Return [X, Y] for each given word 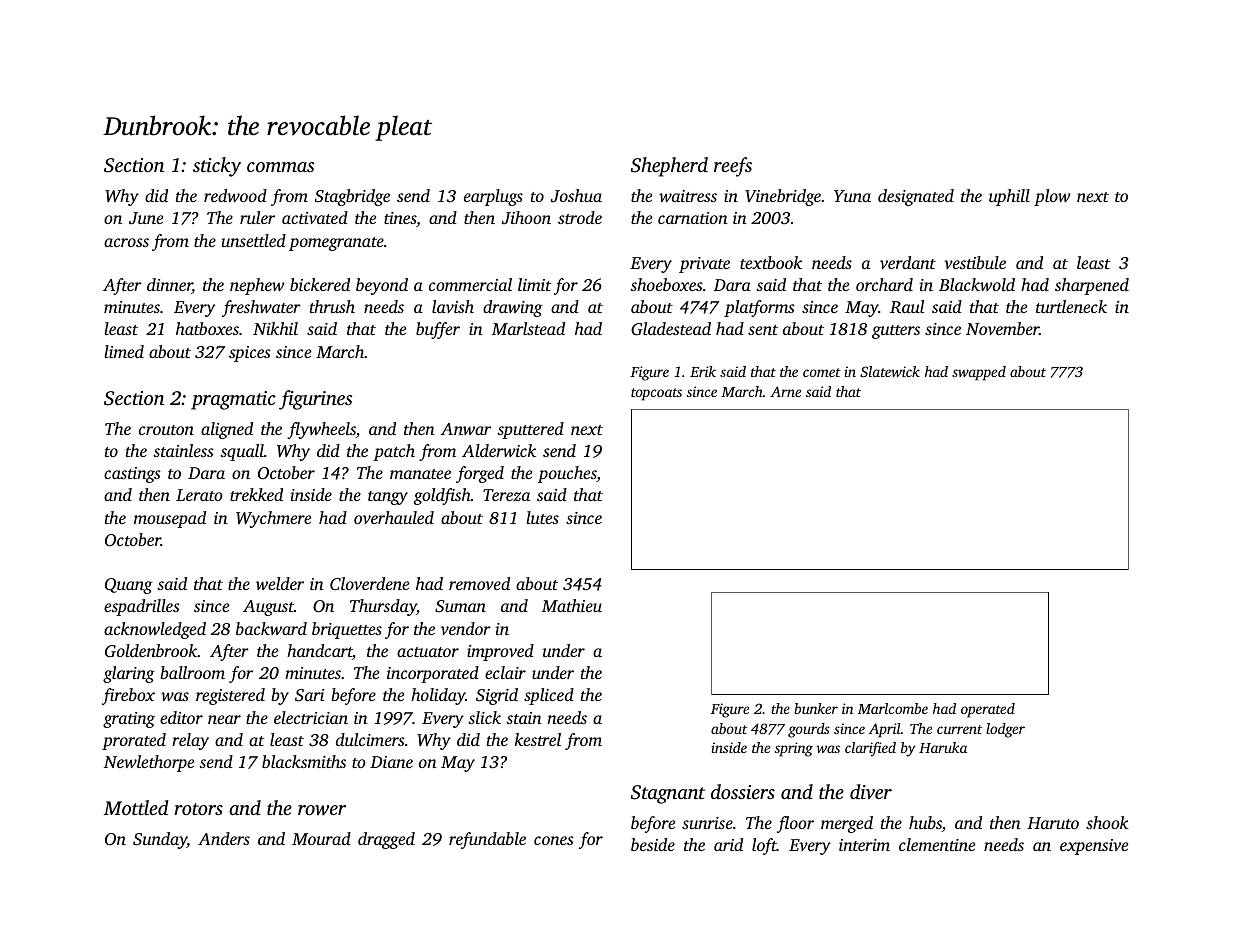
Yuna [852, 196]
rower [322, 810]
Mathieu [572, 605]
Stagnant [668, 794]
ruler [257, 217]
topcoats [656, 394]
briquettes [347, 630]
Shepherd [669, 167]
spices [250, 354]
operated [988, 710]
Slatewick [890, 371]
